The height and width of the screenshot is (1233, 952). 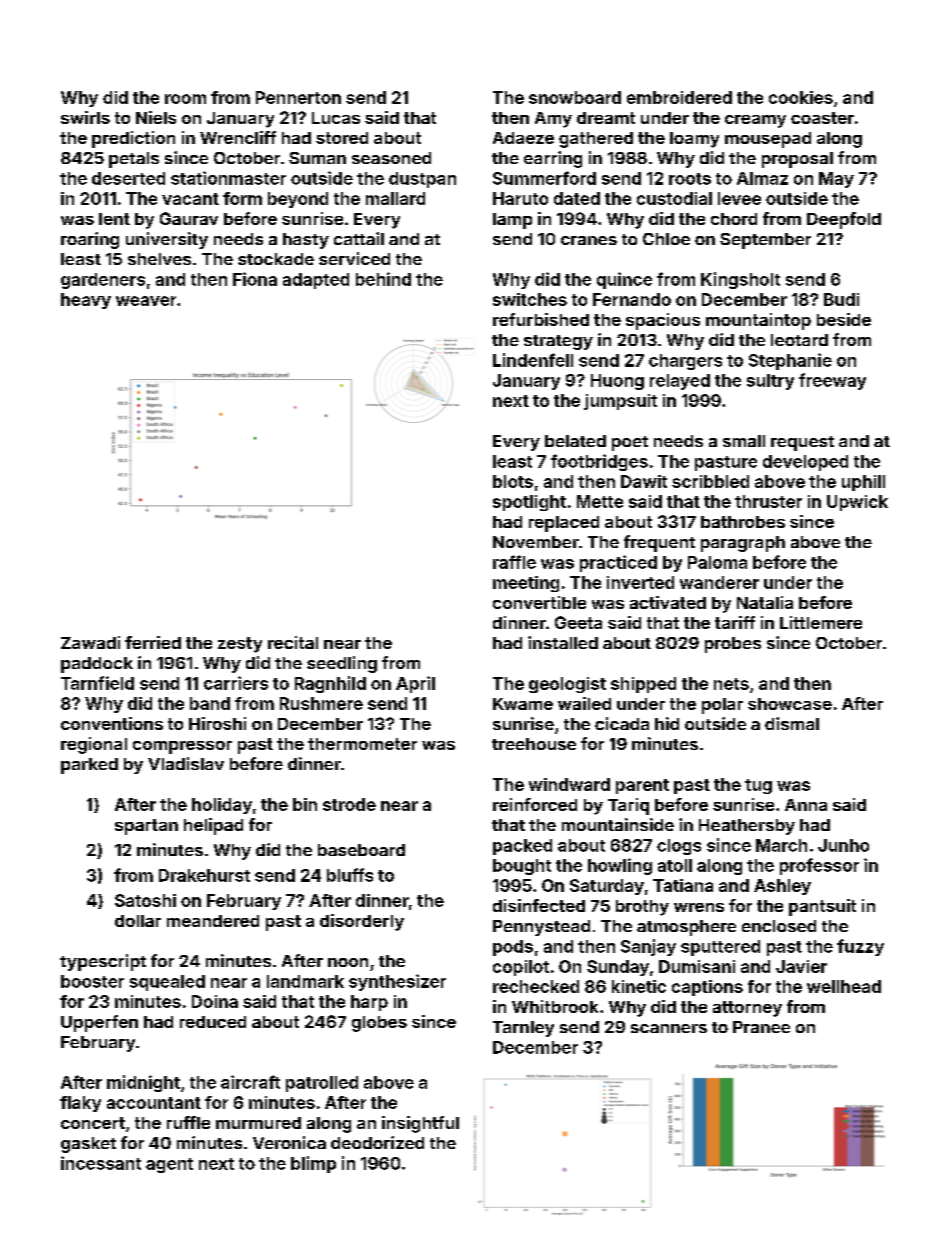 What do you see at coordinates (694, 140) in the screenshot?
I see `loamy` at bounding box center [694, 140].
